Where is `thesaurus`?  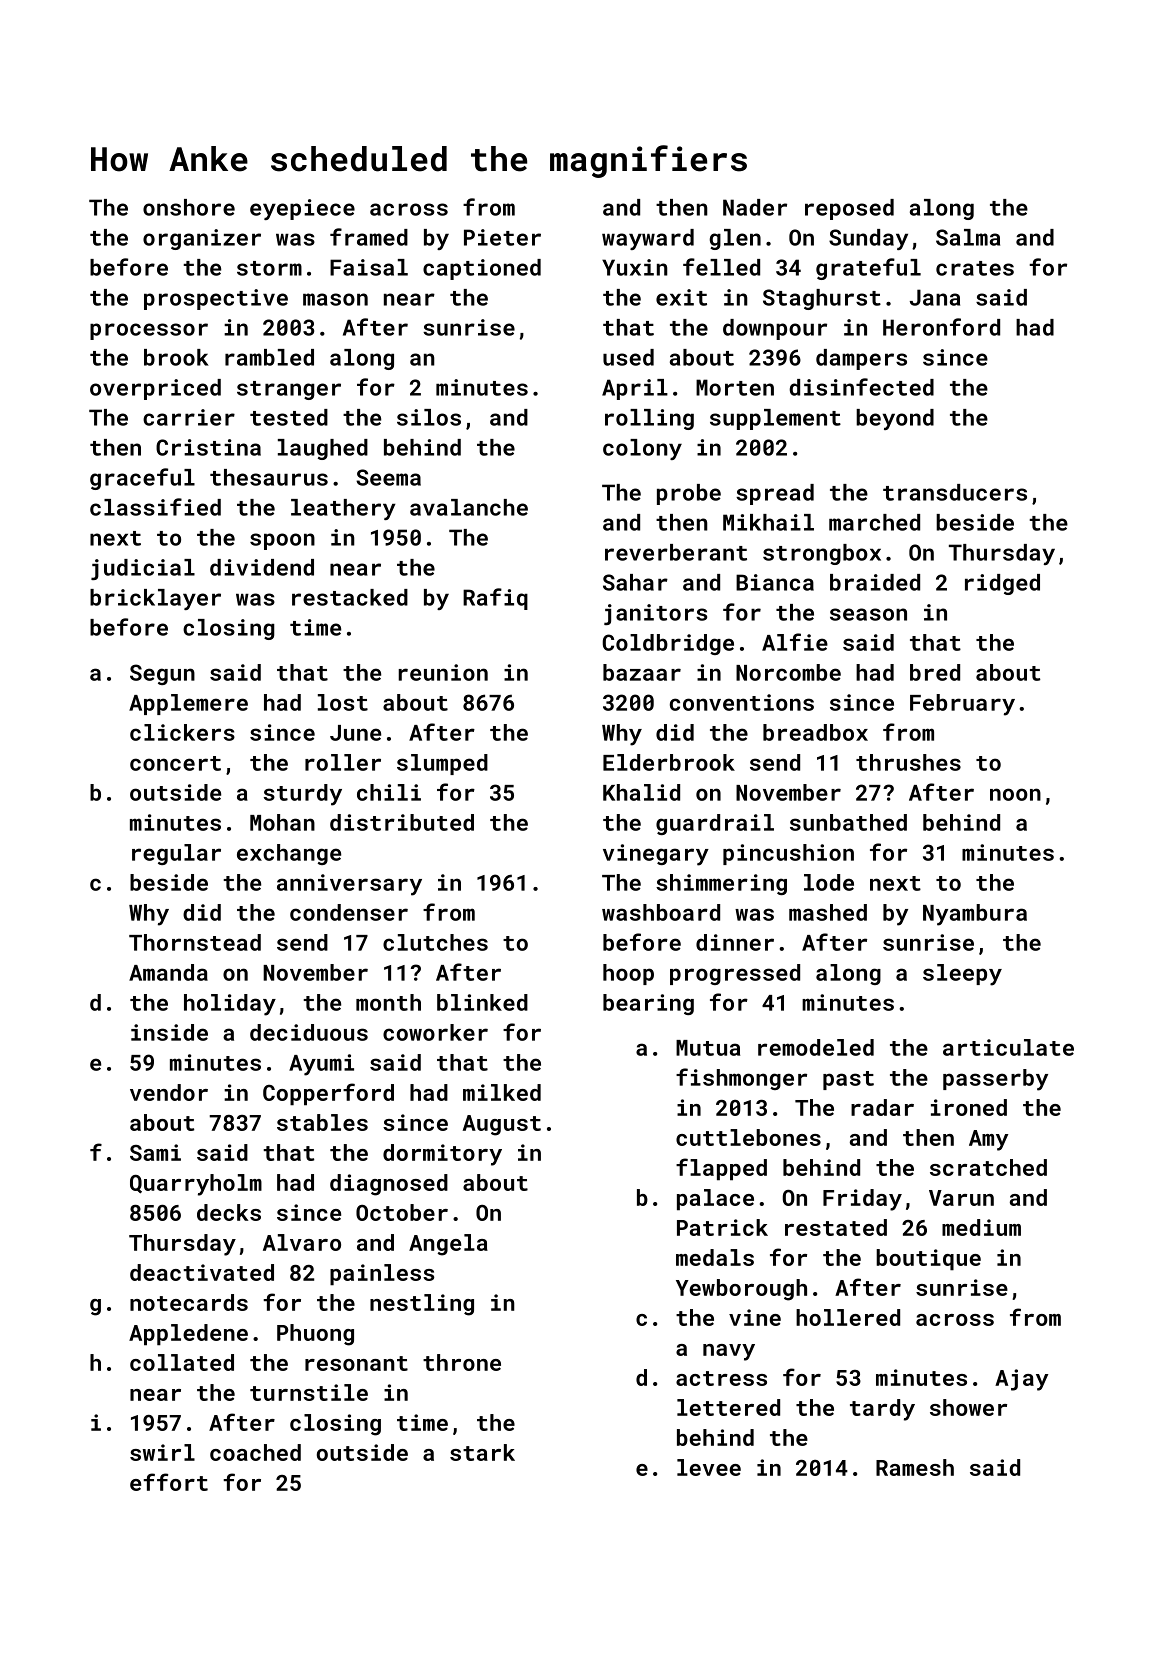 thesaurus is located at coordinates (269, 477).
